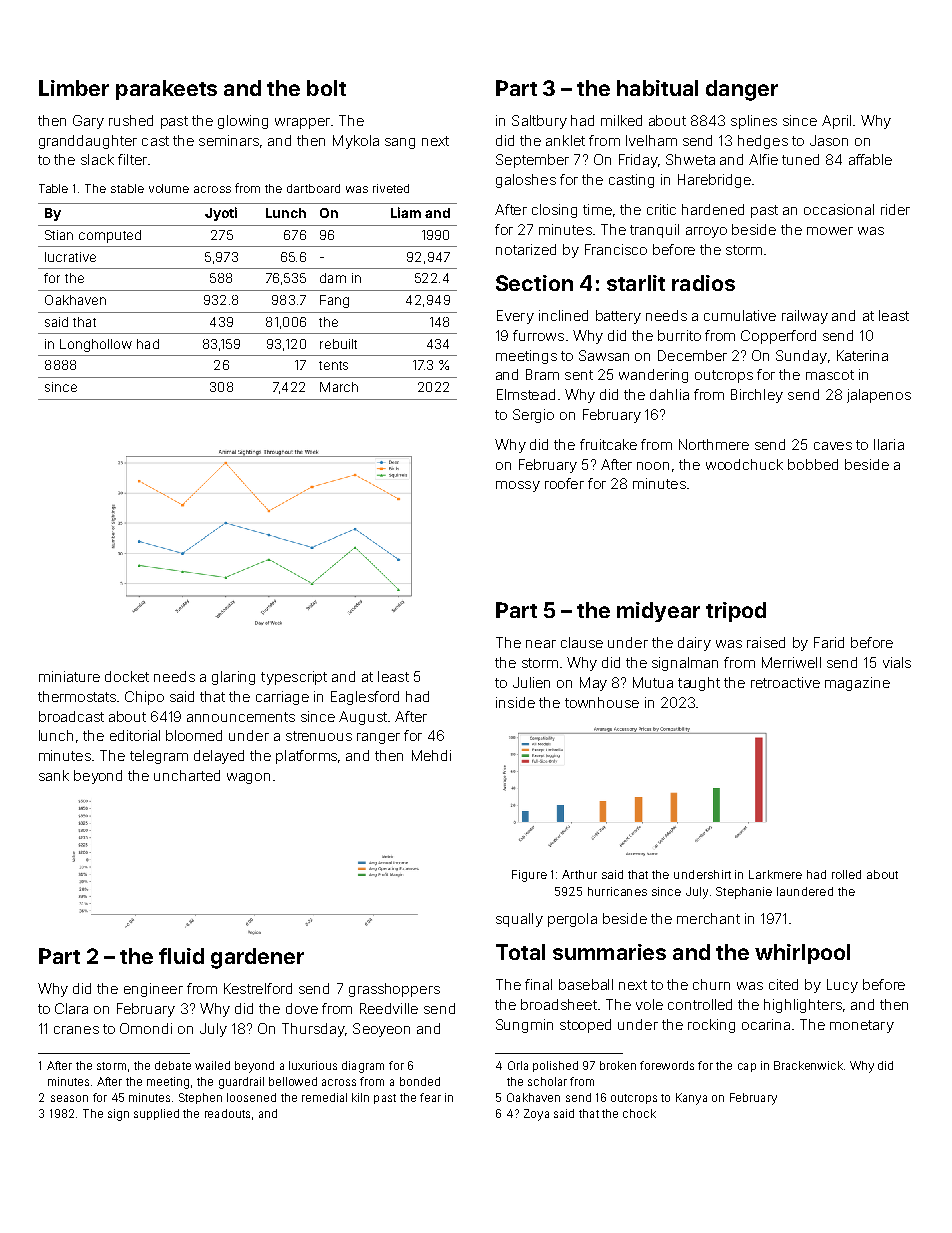 This page has height=1233, width=952. I want to click on Larkmere, so click(775, 874).
